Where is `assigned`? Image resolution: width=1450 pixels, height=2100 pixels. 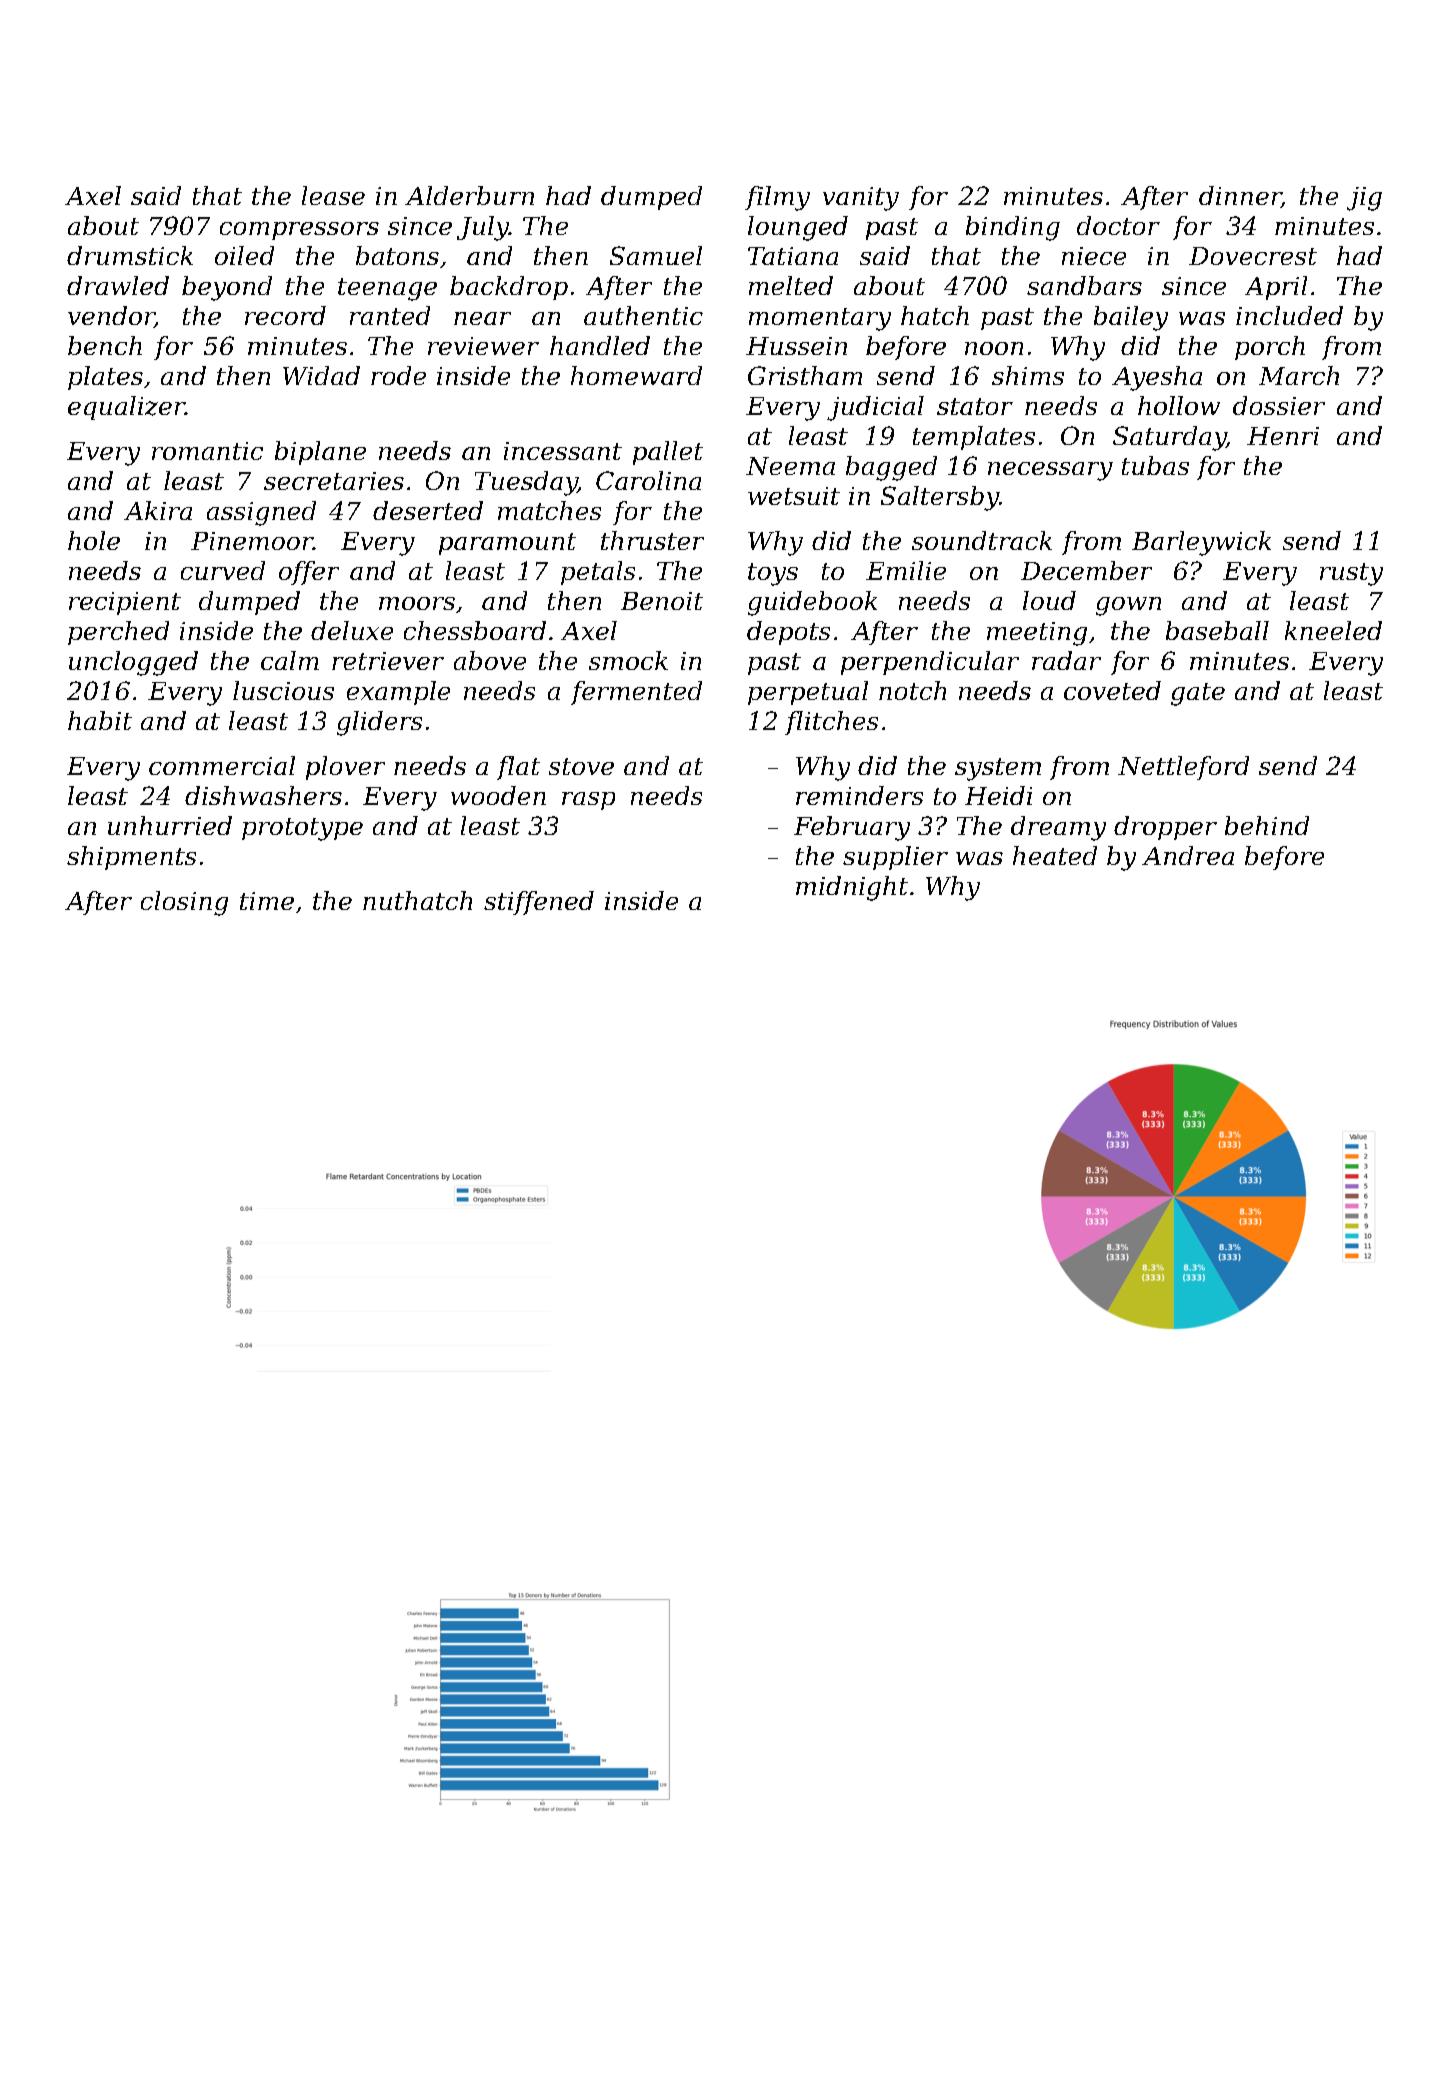
assigned is located at coordinates (261, 513).
